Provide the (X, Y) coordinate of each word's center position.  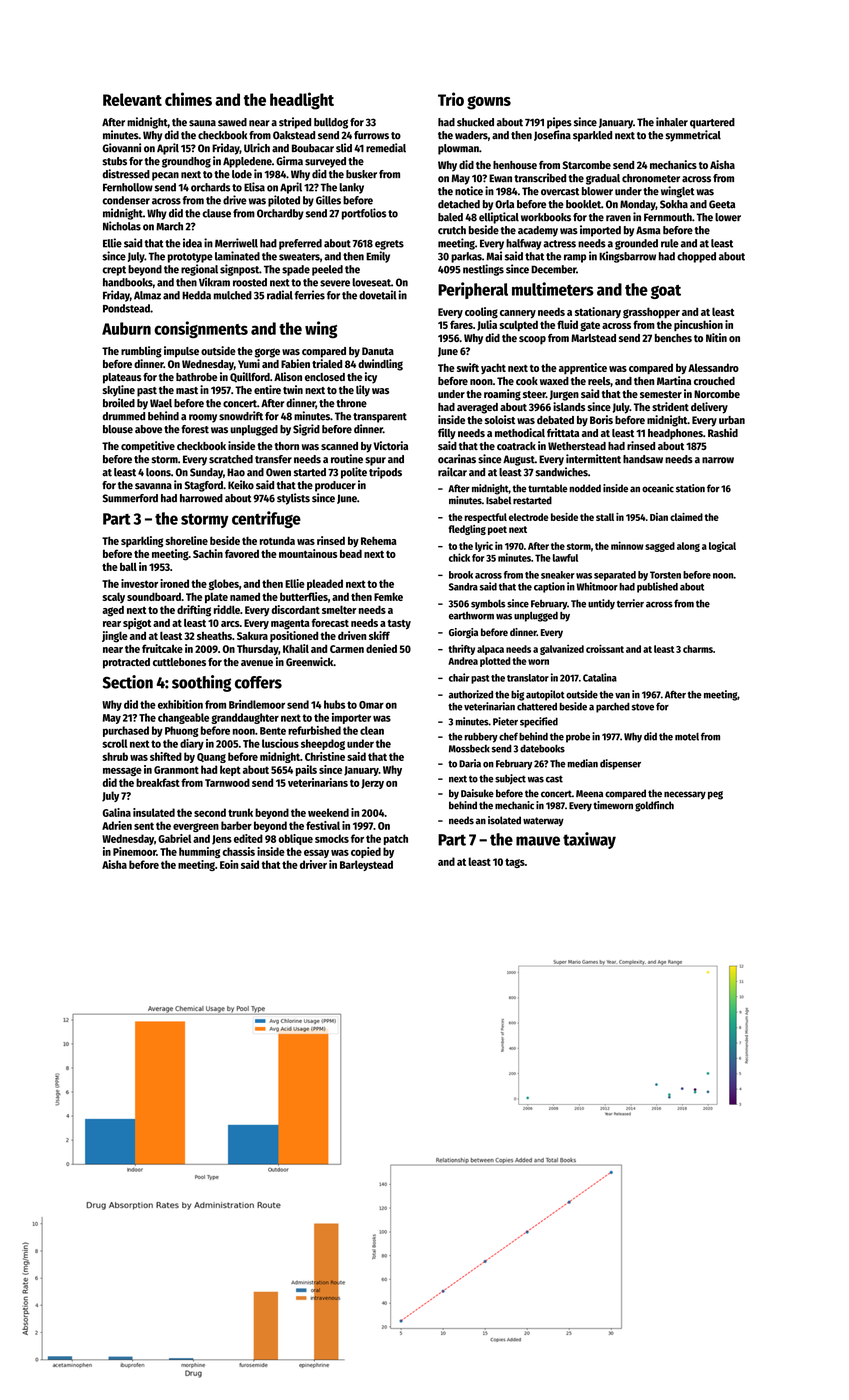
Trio (451, 99)
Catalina (600, 677)
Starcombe (587, 165)
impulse (181, 352)
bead (351, 553)
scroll (115, 743)
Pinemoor (134, 851)
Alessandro (713, 367)
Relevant (132, 99)
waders (471, 135)
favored (242, 553)
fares (461, 324)
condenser (126, 200)
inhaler (672, 122)
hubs (334, 704)
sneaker (558, 575)
